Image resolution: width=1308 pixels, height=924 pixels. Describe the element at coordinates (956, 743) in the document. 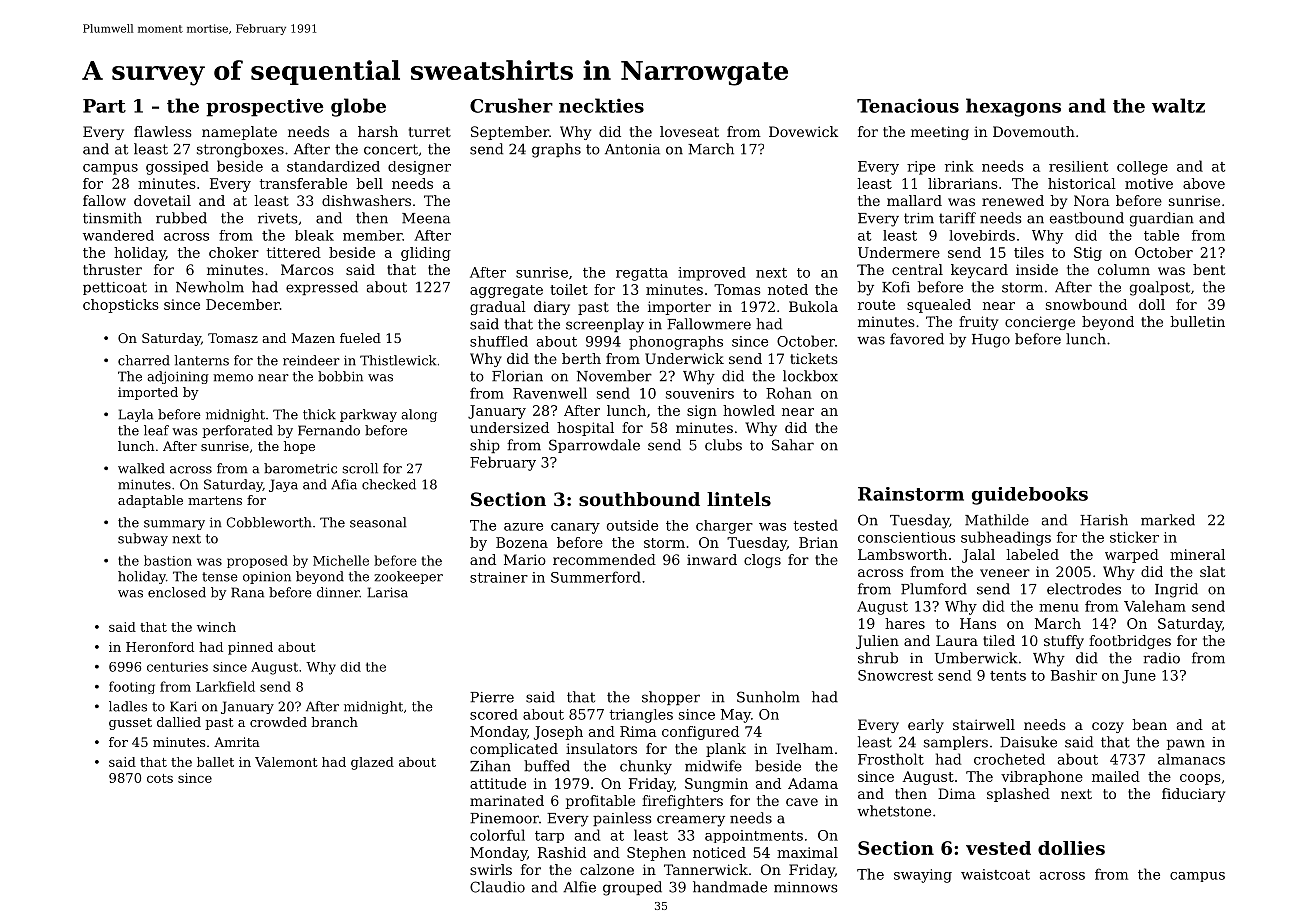

I see `samplers` at that location.
